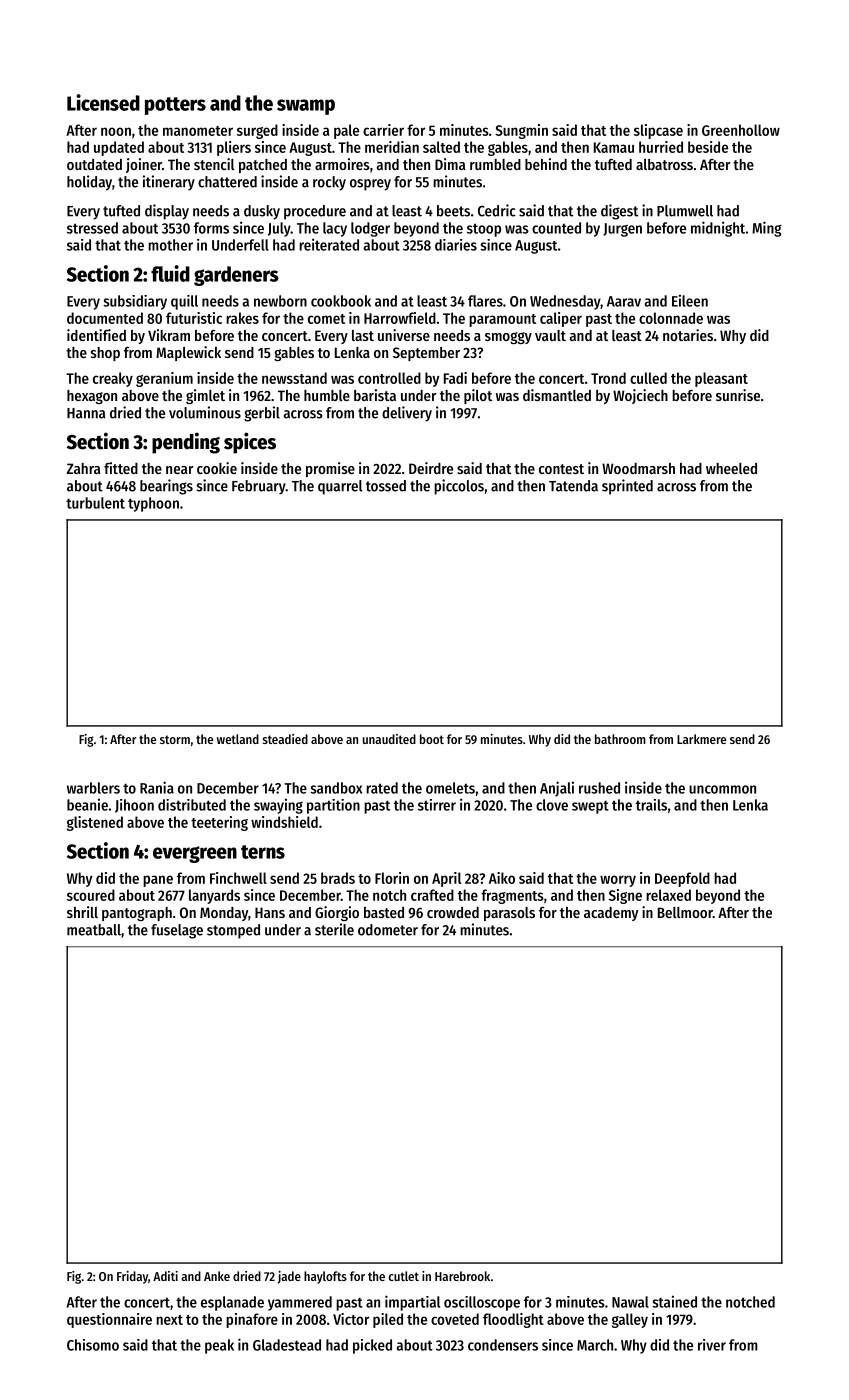  Describe the element at coordinates (325, 1277) in the screenshot. I see `haylofts` at that location.
